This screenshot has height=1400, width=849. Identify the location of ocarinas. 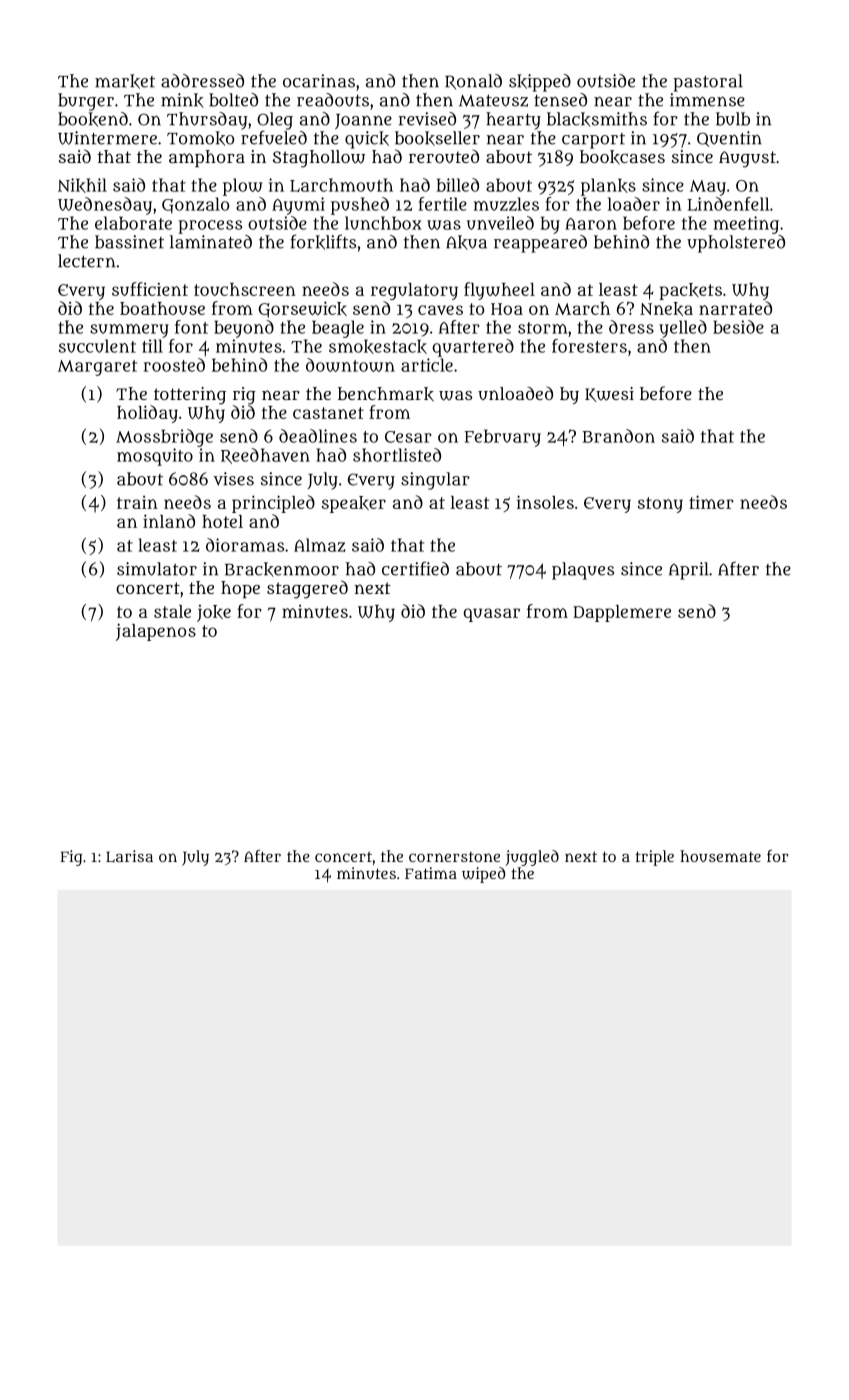
(319, 81).
